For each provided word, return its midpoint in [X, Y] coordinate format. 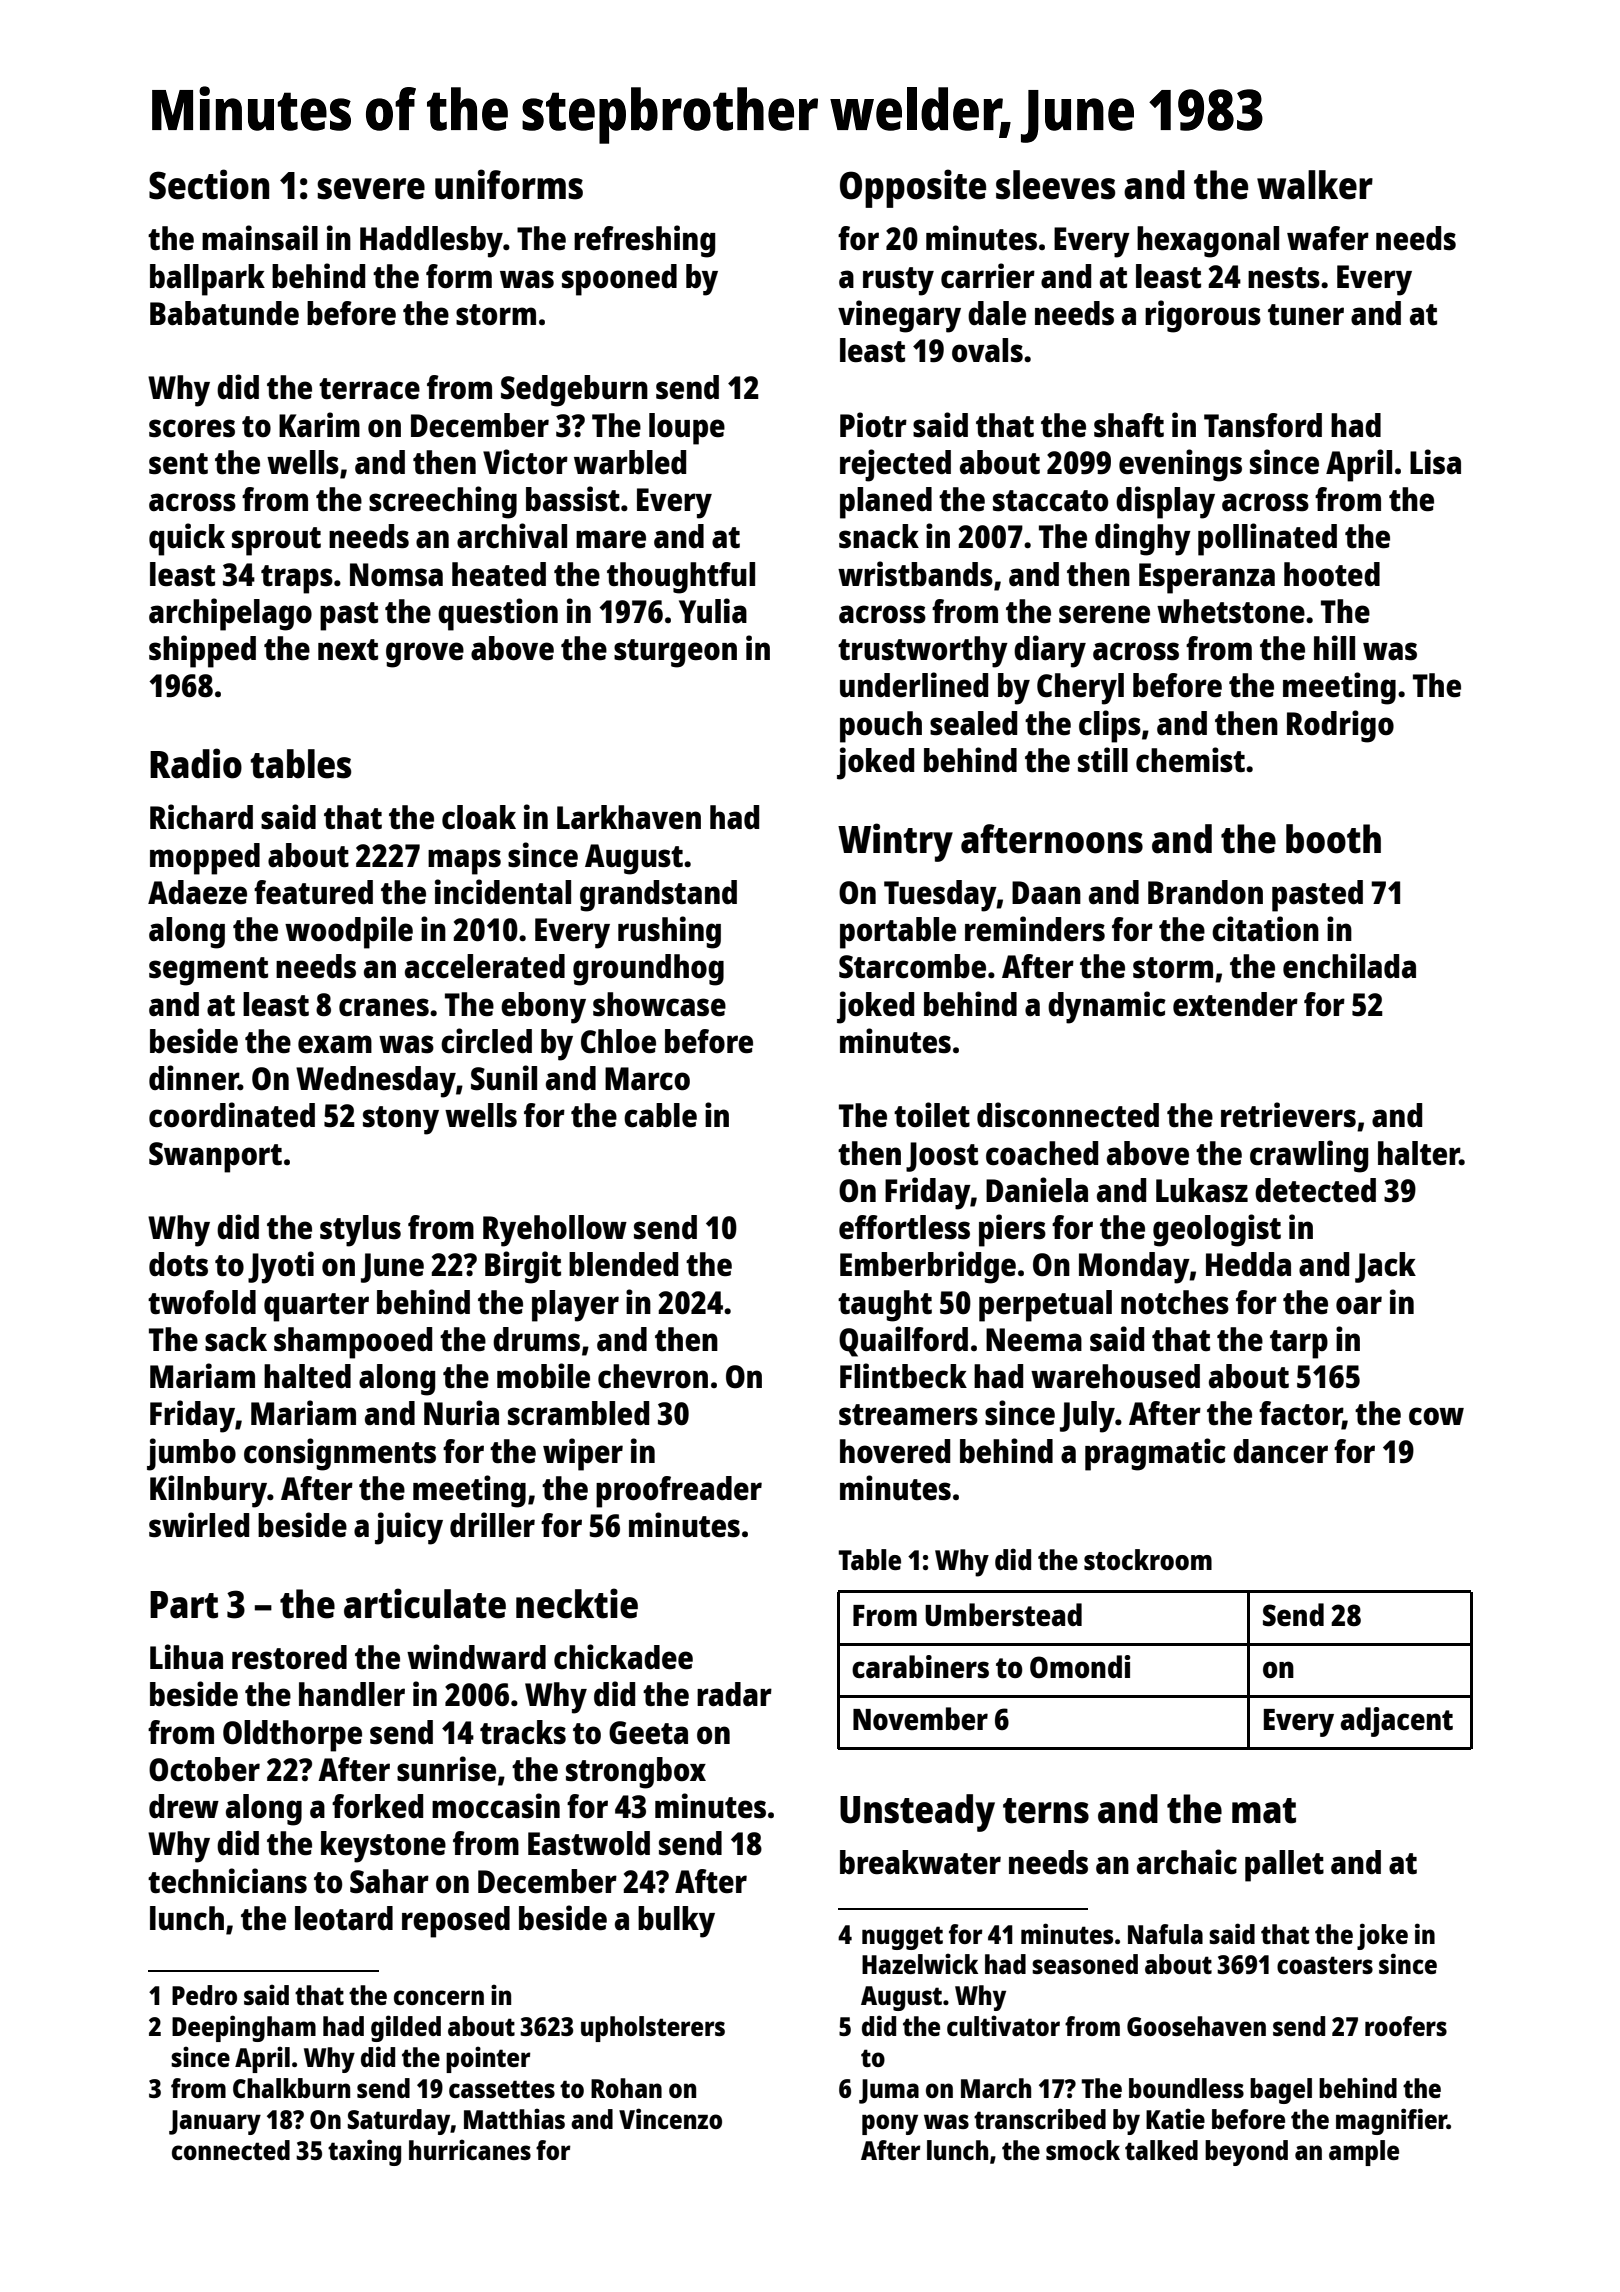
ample [1364, 2153]
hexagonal [1208, 242]
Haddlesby [431, 242]
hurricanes [470, 2149]
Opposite [913, 188]
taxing [364, 2152]
